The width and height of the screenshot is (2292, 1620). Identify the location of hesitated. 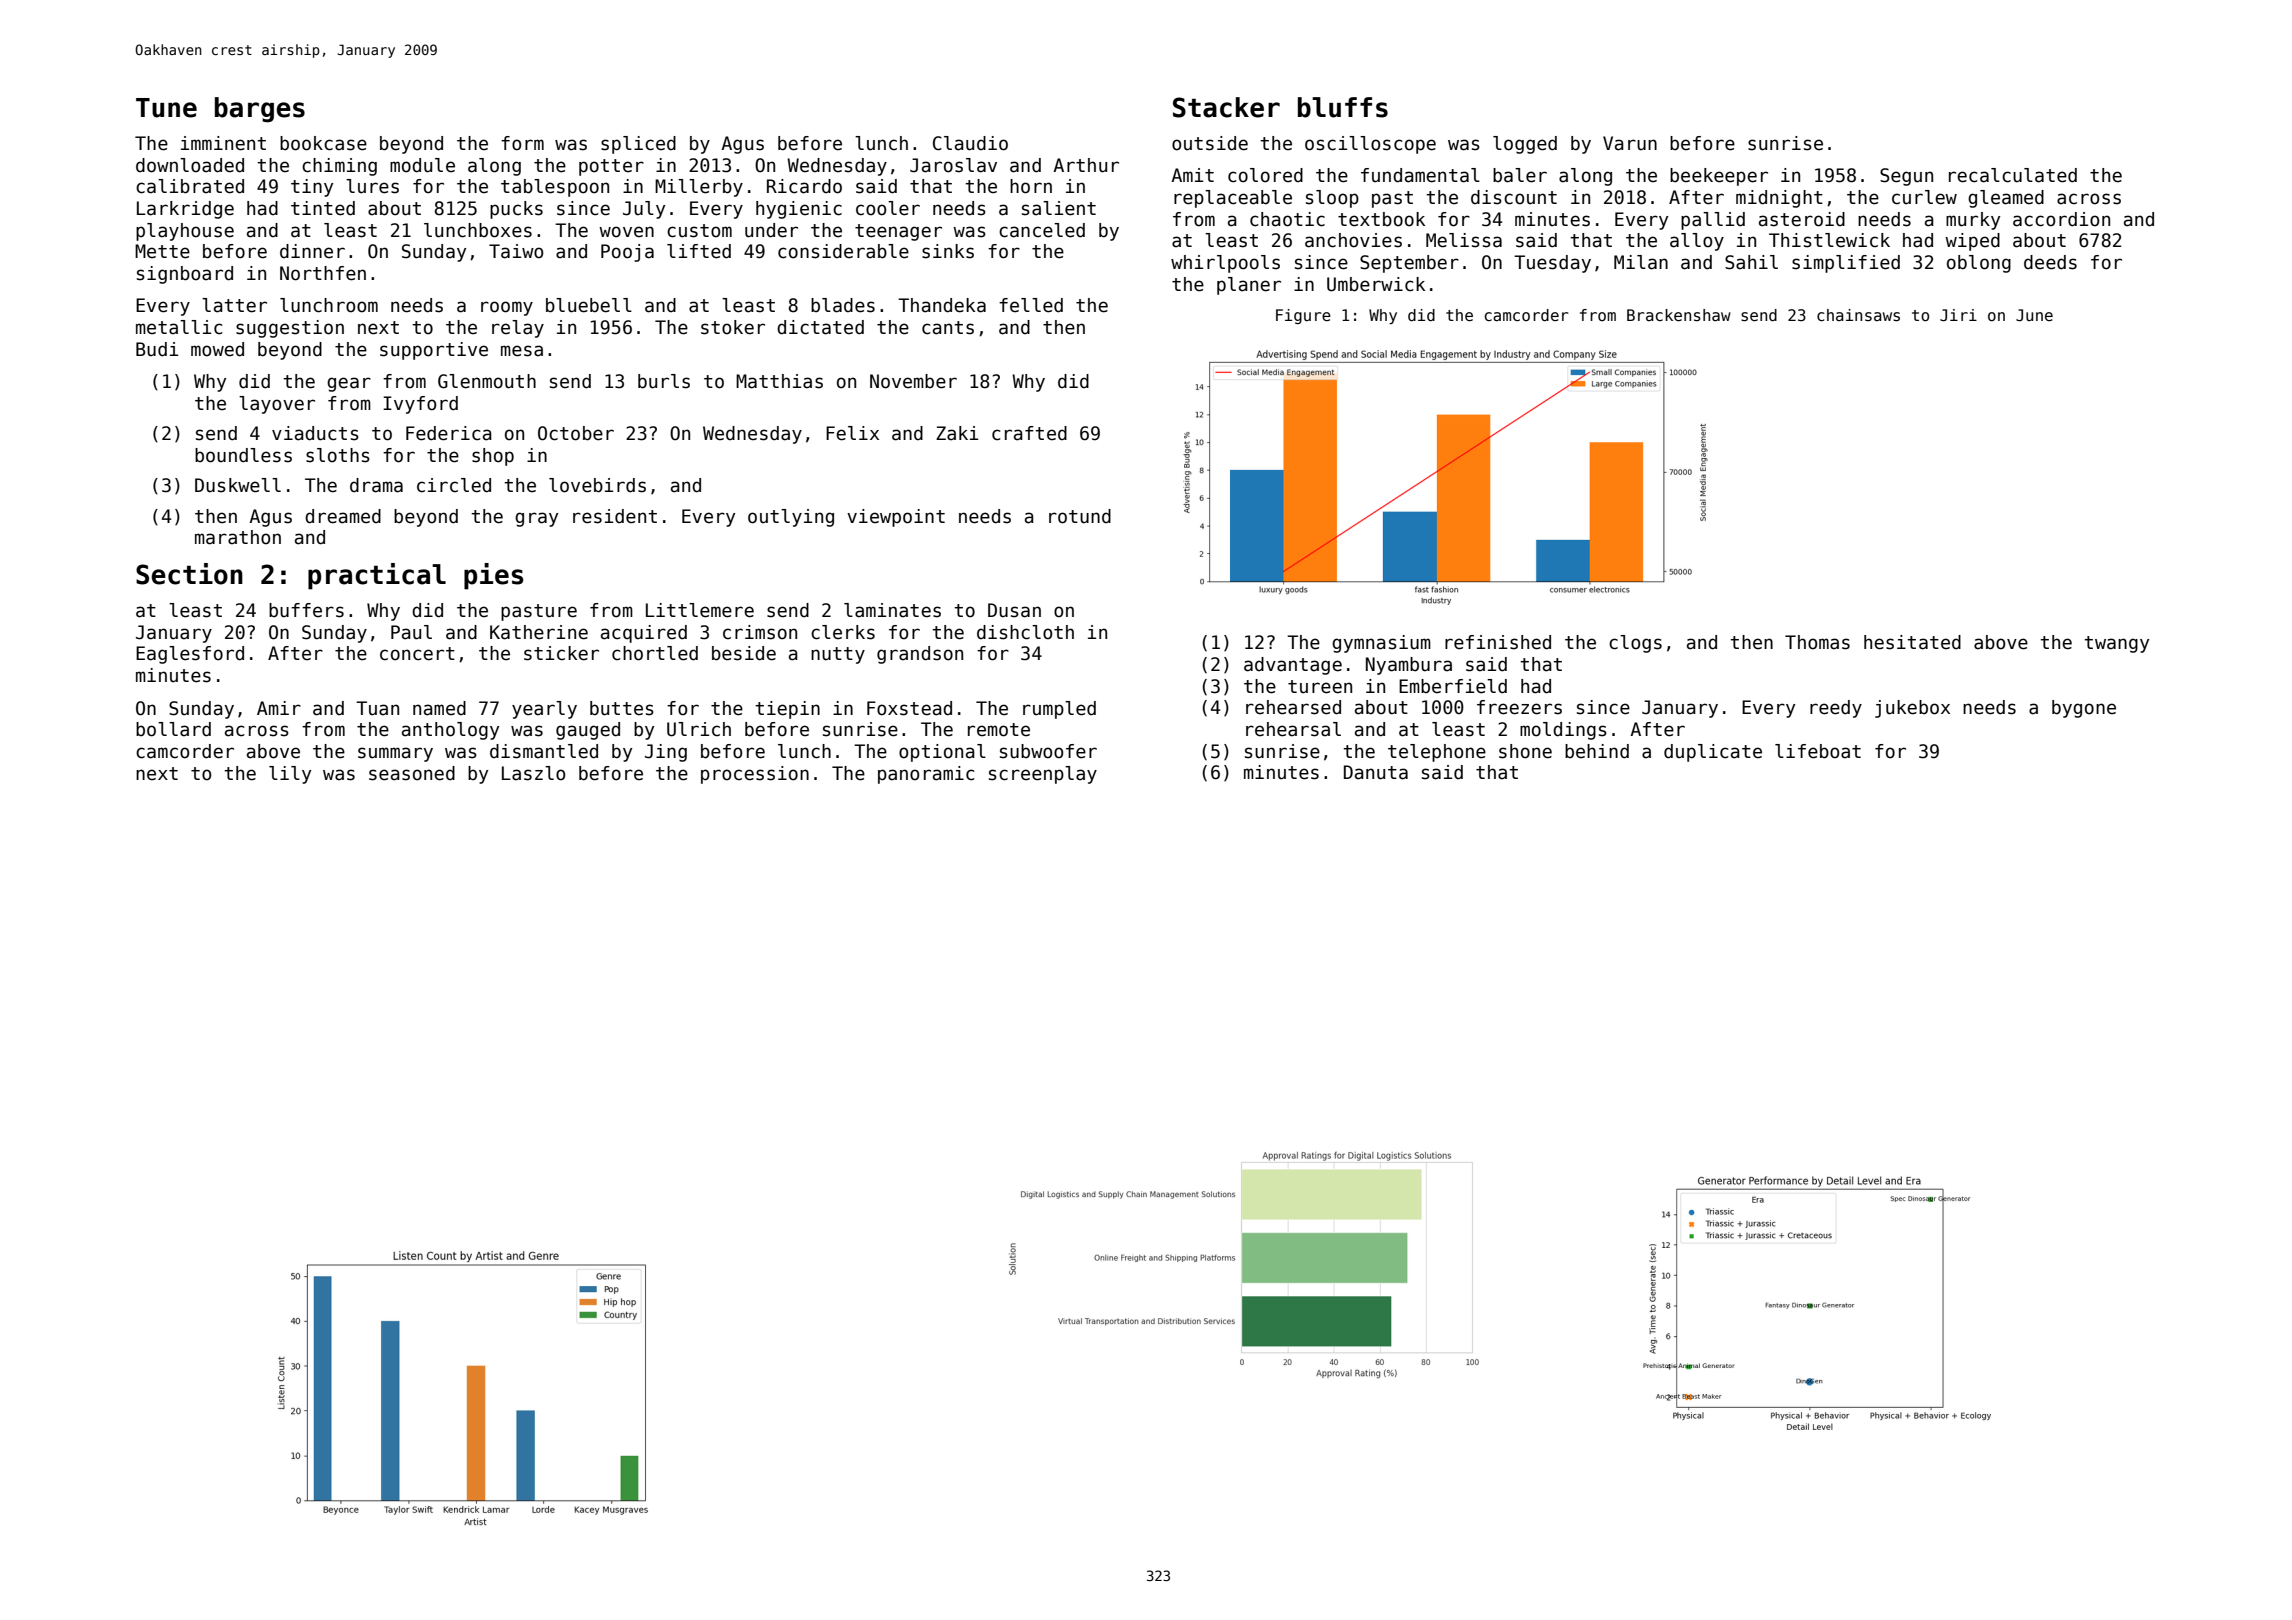
(1912, 642).
